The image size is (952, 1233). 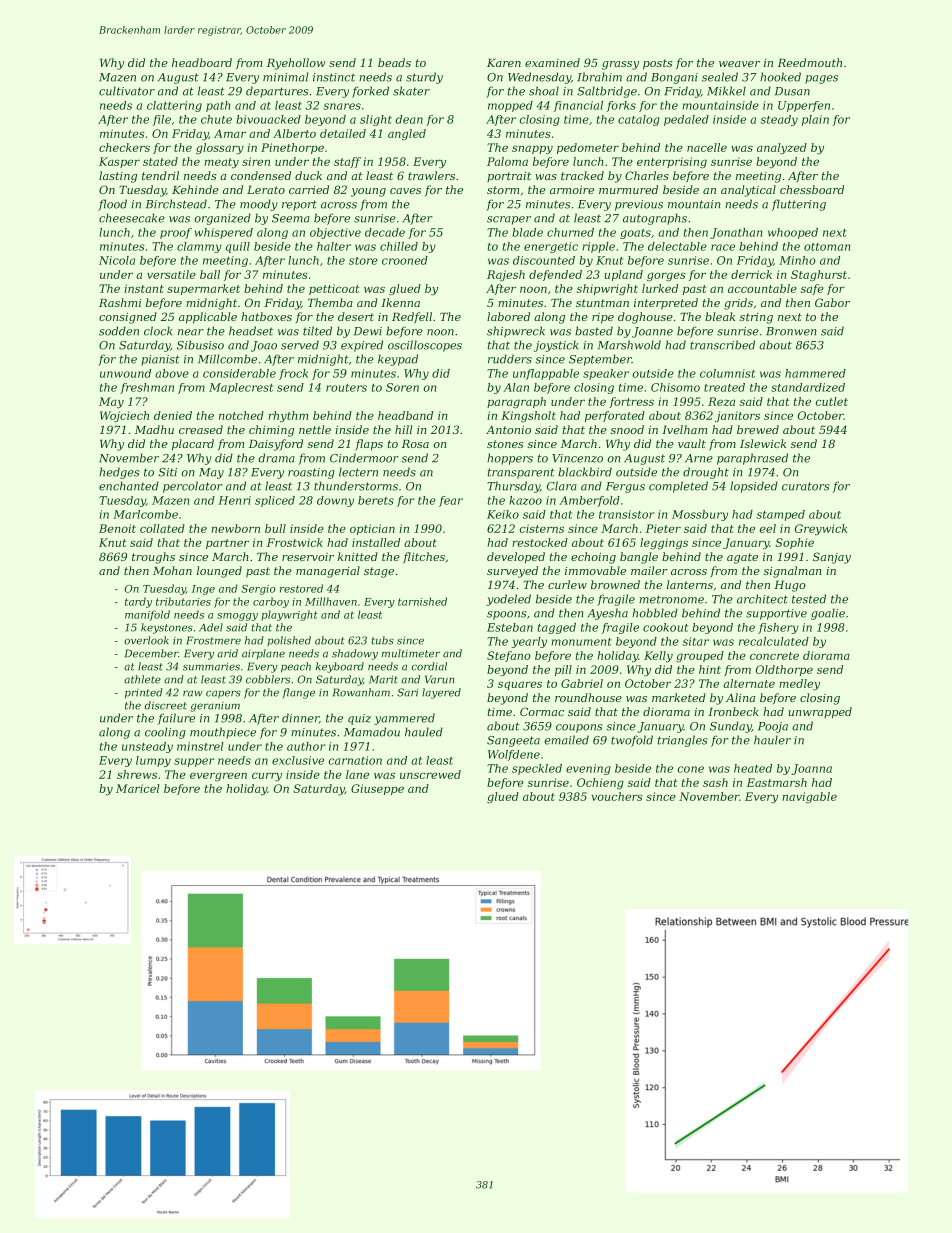 What do you see at coordinates (510, 106) in the image?
I see `mopped` at bounding box center [510, 106].
